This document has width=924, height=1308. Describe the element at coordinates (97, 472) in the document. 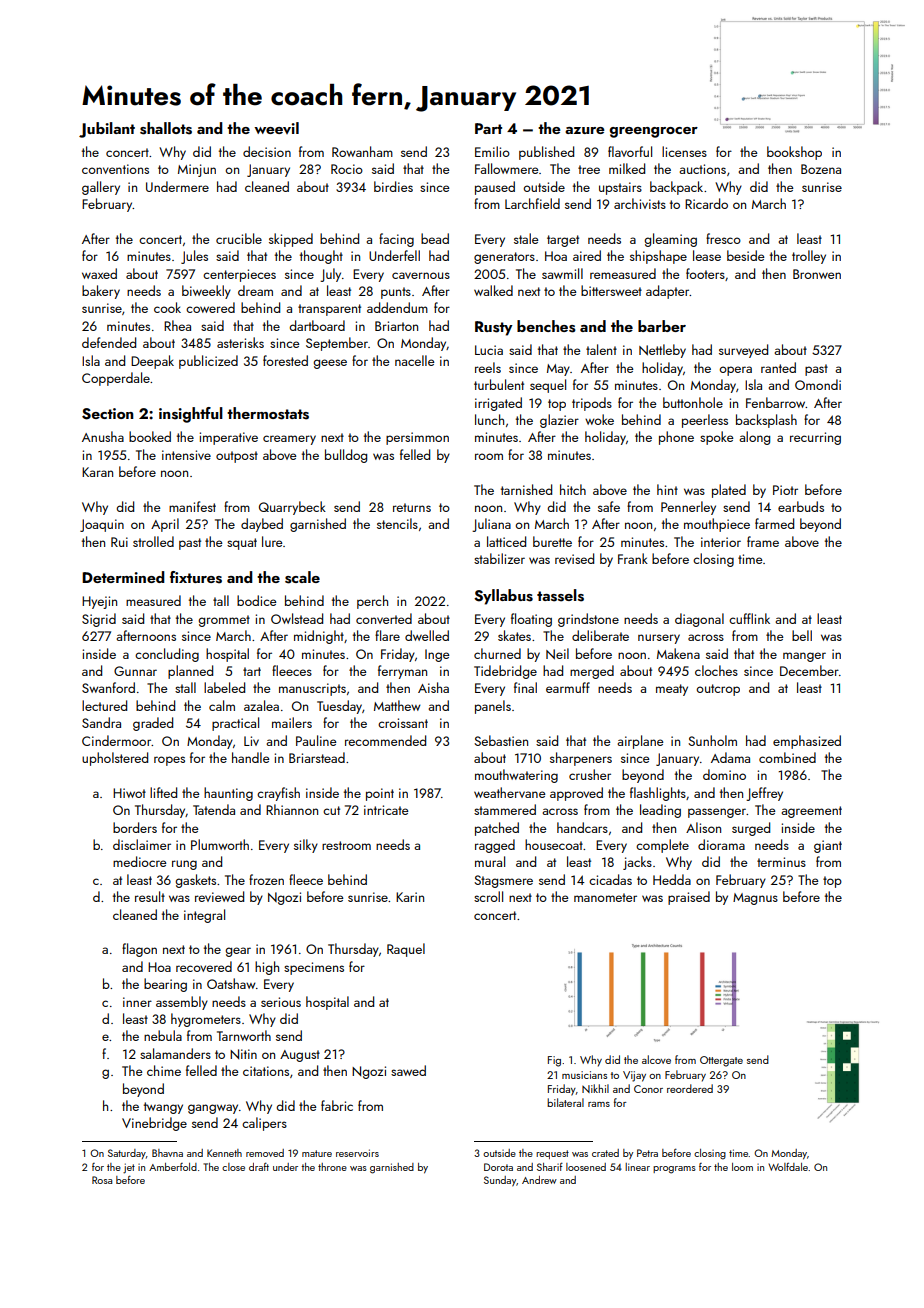

I see `Karan` at that location.
